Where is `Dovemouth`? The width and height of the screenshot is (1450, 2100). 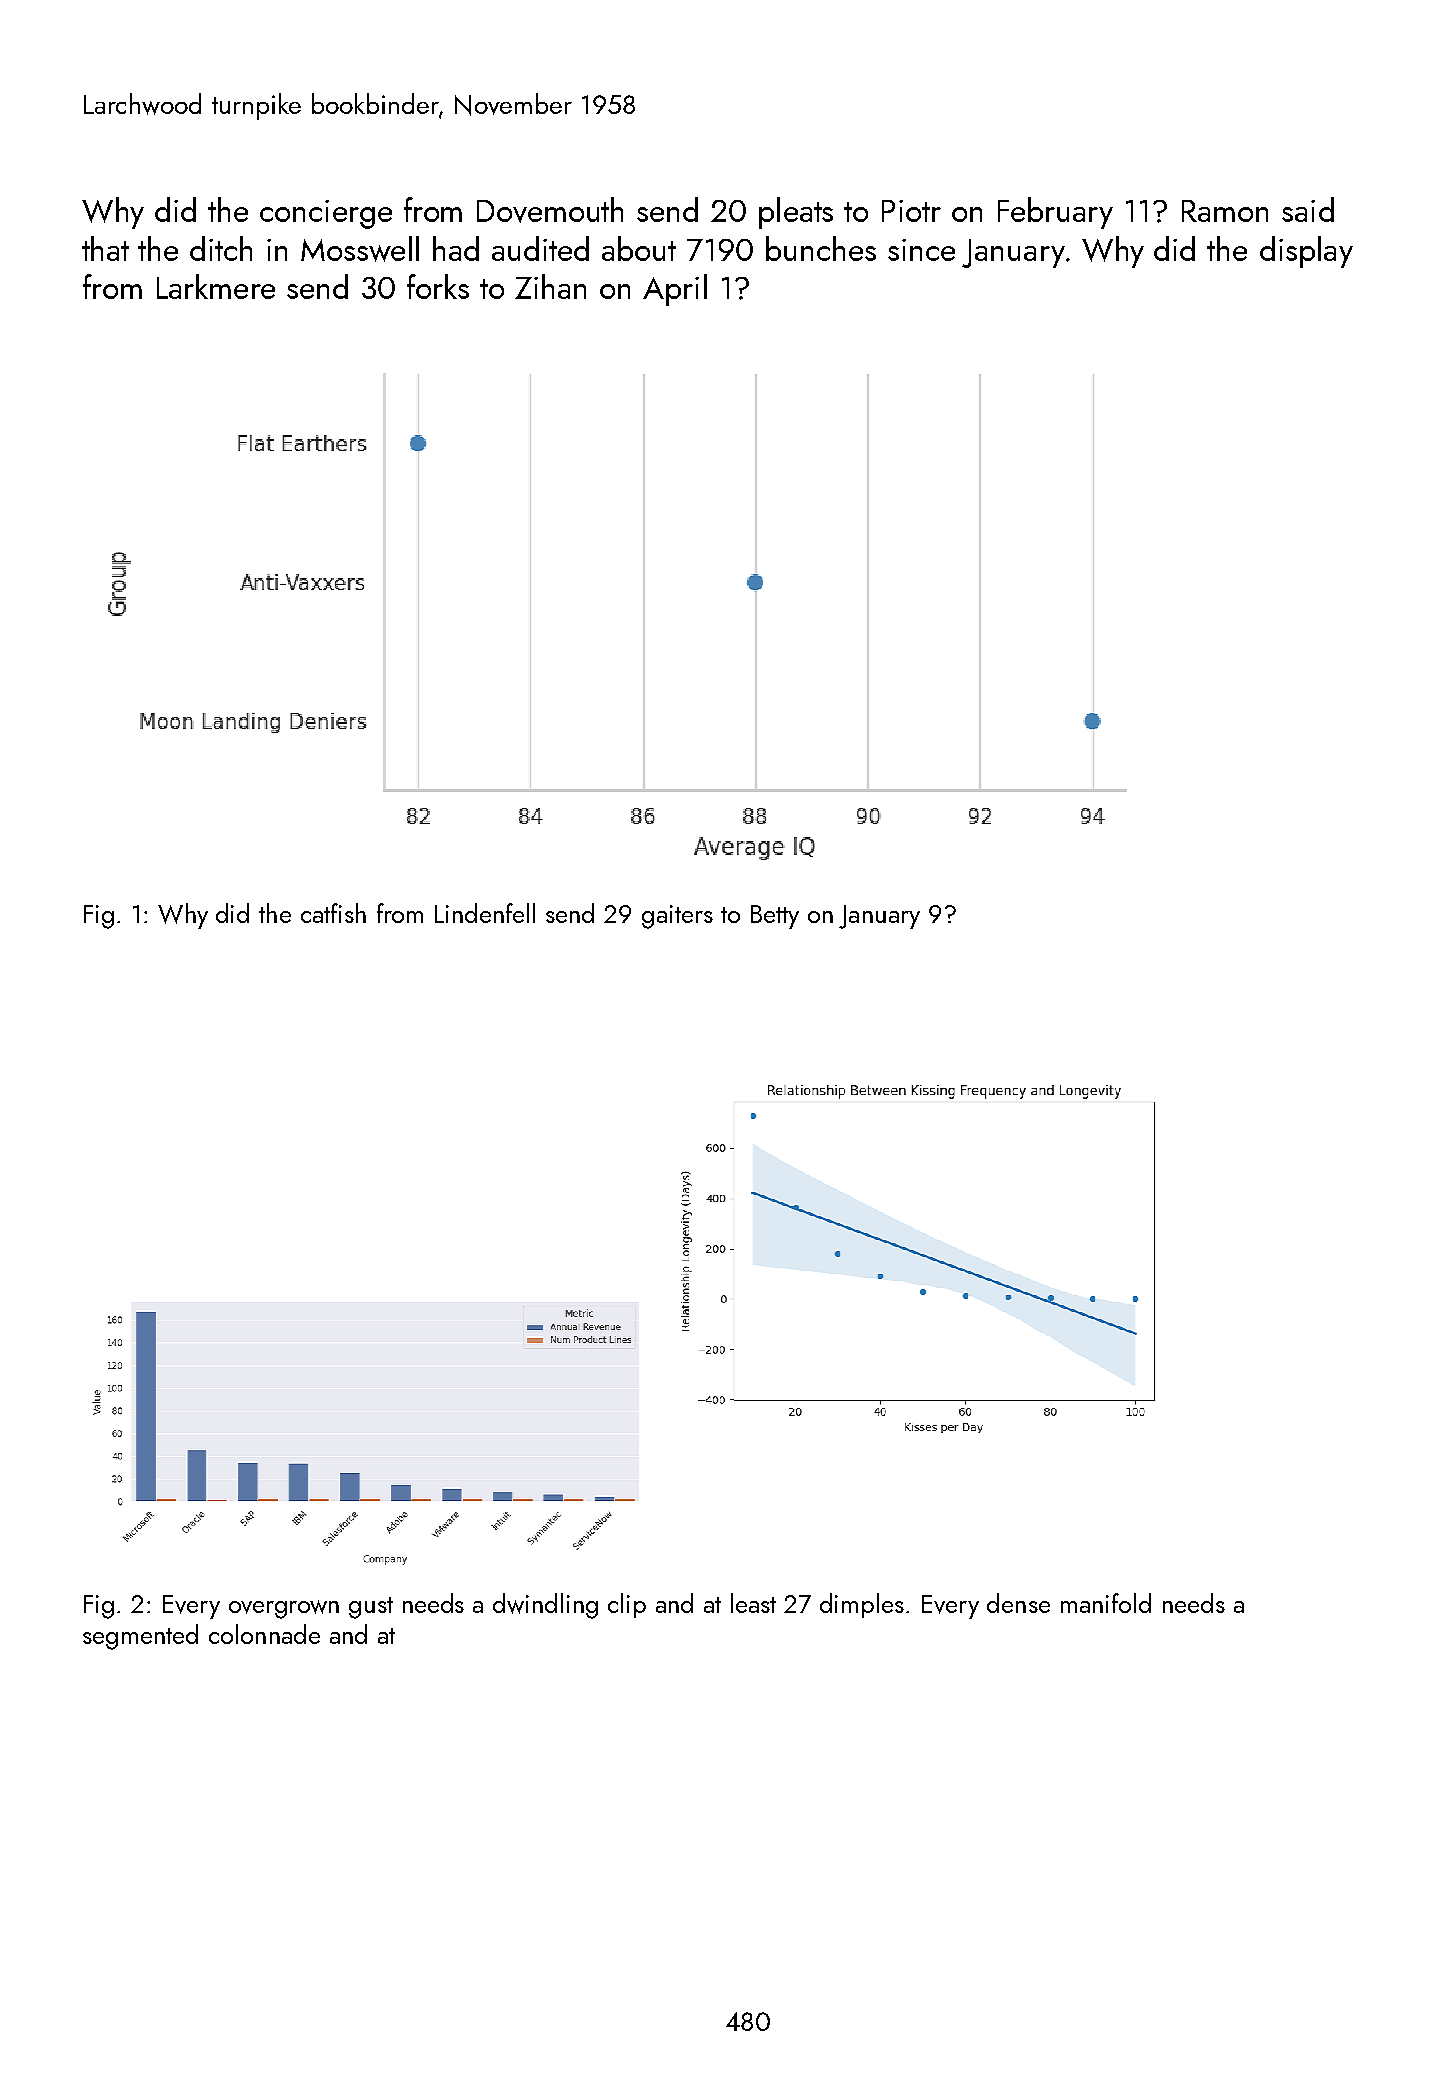 Dovemouth is located at coordinates (550, 210).
